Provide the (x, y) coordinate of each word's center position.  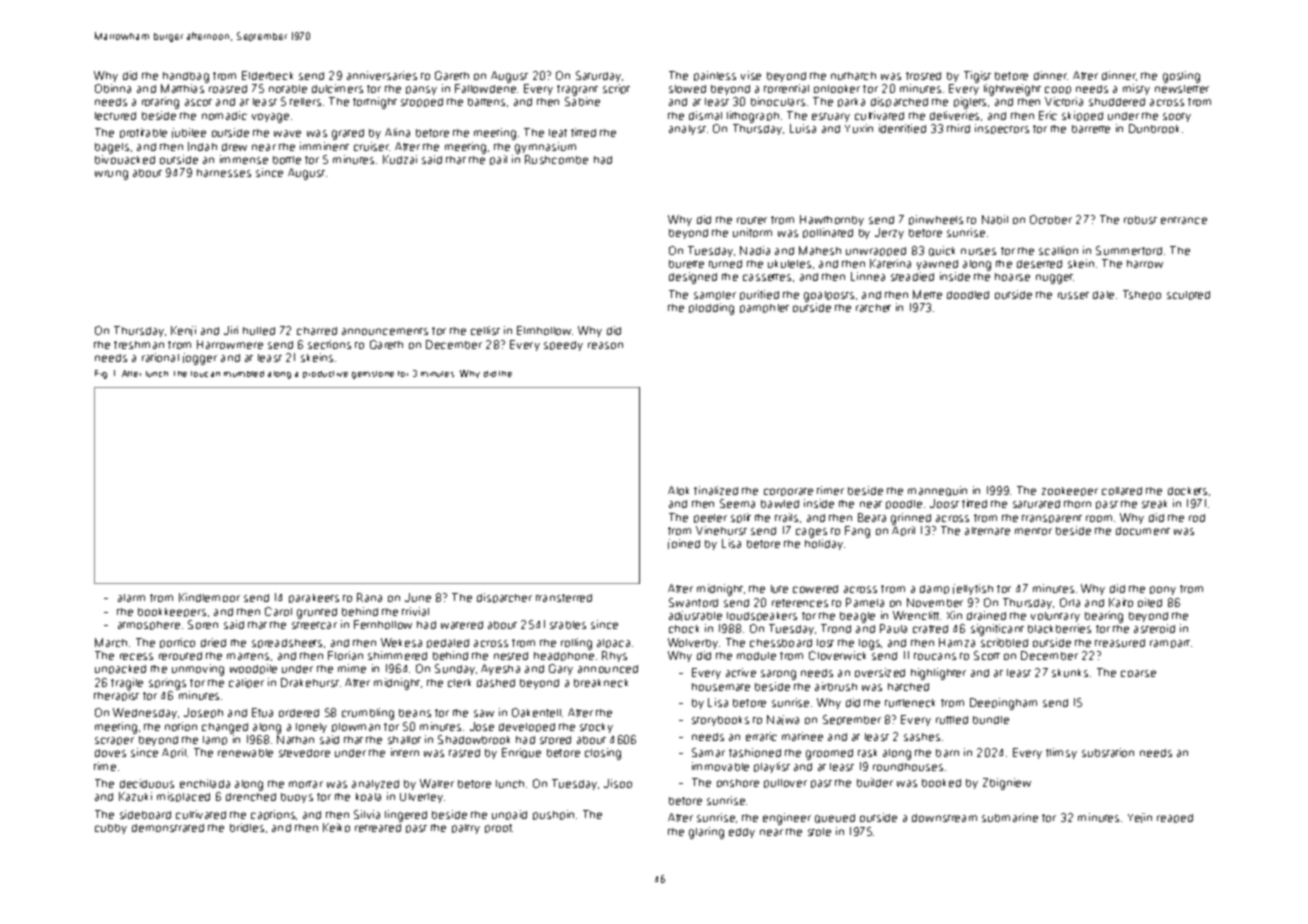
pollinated (828, 233)
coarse (1138, 673)
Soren (203, 624)
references (800, 603)
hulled (259, 331)
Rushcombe (556, 159)
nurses (978, 251)
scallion (1058, 250)
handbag (186, 77)
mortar (306, 784)
